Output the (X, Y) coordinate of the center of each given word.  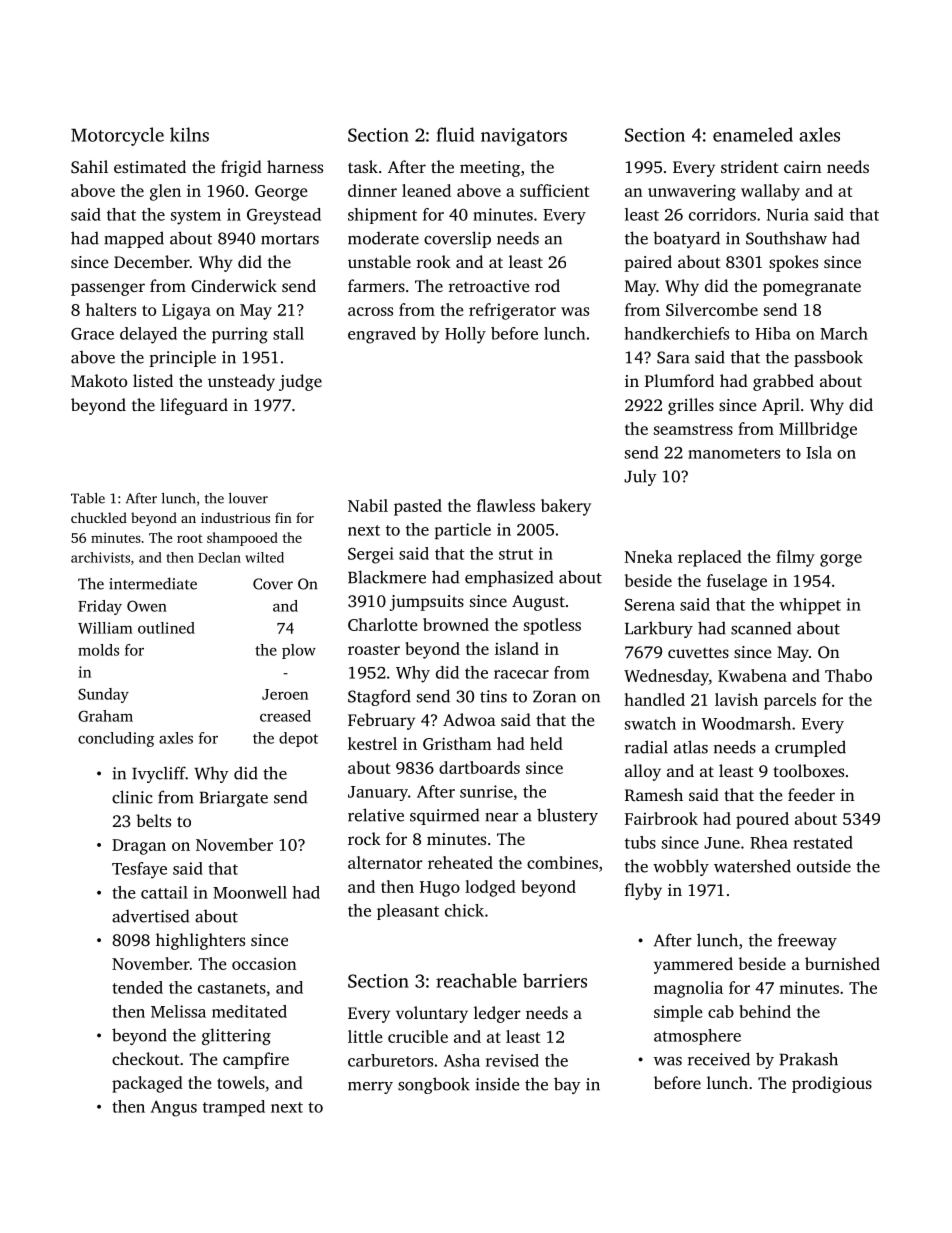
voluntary (432, 1014)
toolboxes (808, 770)
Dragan (139, 847)
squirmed (444, 816)
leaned (426, 190)
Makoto (99, 380)
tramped (234, 1108)
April (781, 406)
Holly (465, 335)
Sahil (89, 167)
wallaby (770, 192)
